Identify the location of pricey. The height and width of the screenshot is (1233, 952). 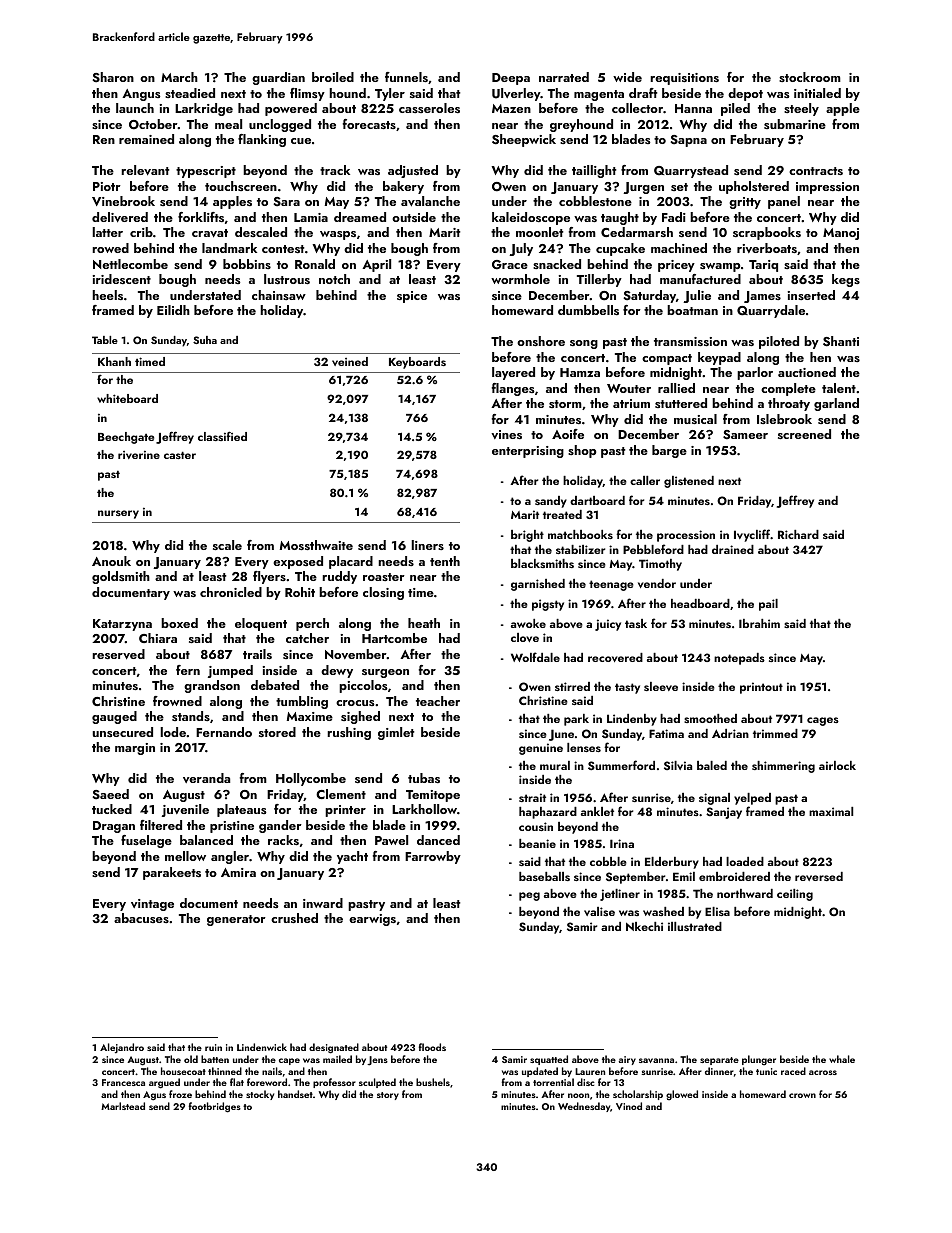
(676, 266).
